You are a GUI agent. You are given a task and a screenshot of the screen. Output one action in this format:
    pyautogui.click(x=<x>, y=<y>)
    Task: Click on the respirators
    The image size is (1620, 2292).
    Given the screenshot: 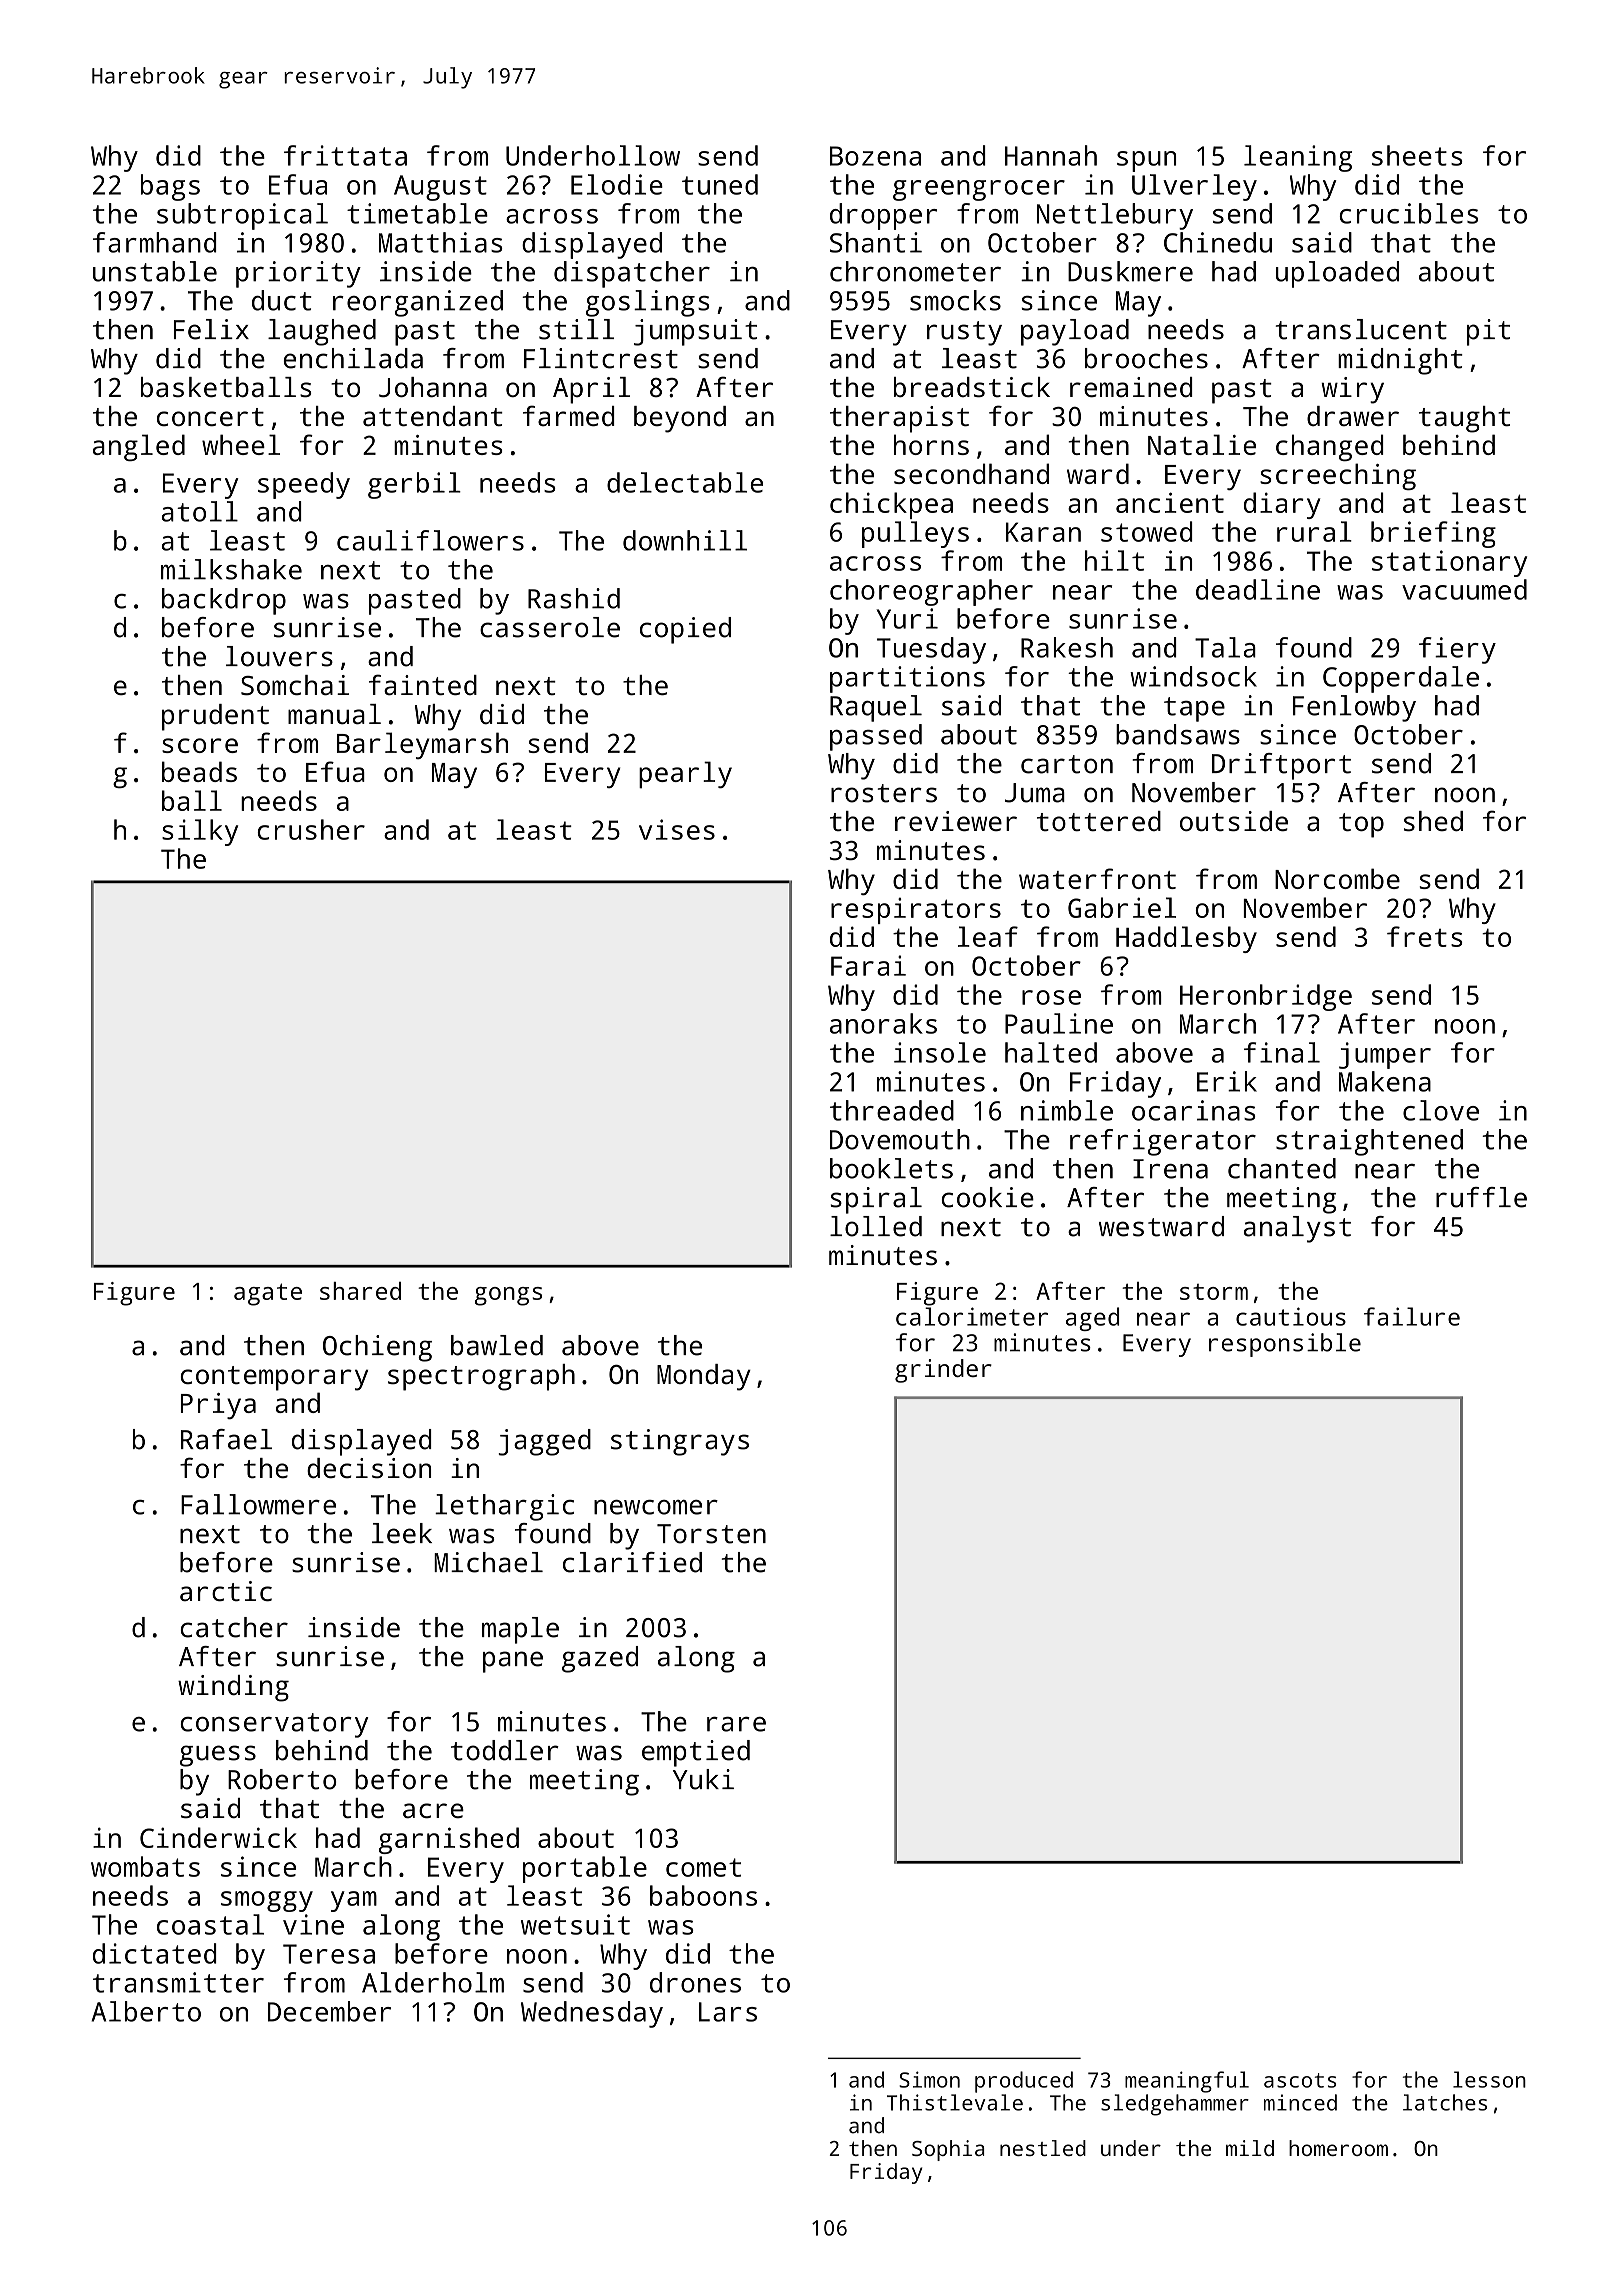 What is the action you would take?
    pyautogui.click(x=916, y=911)
